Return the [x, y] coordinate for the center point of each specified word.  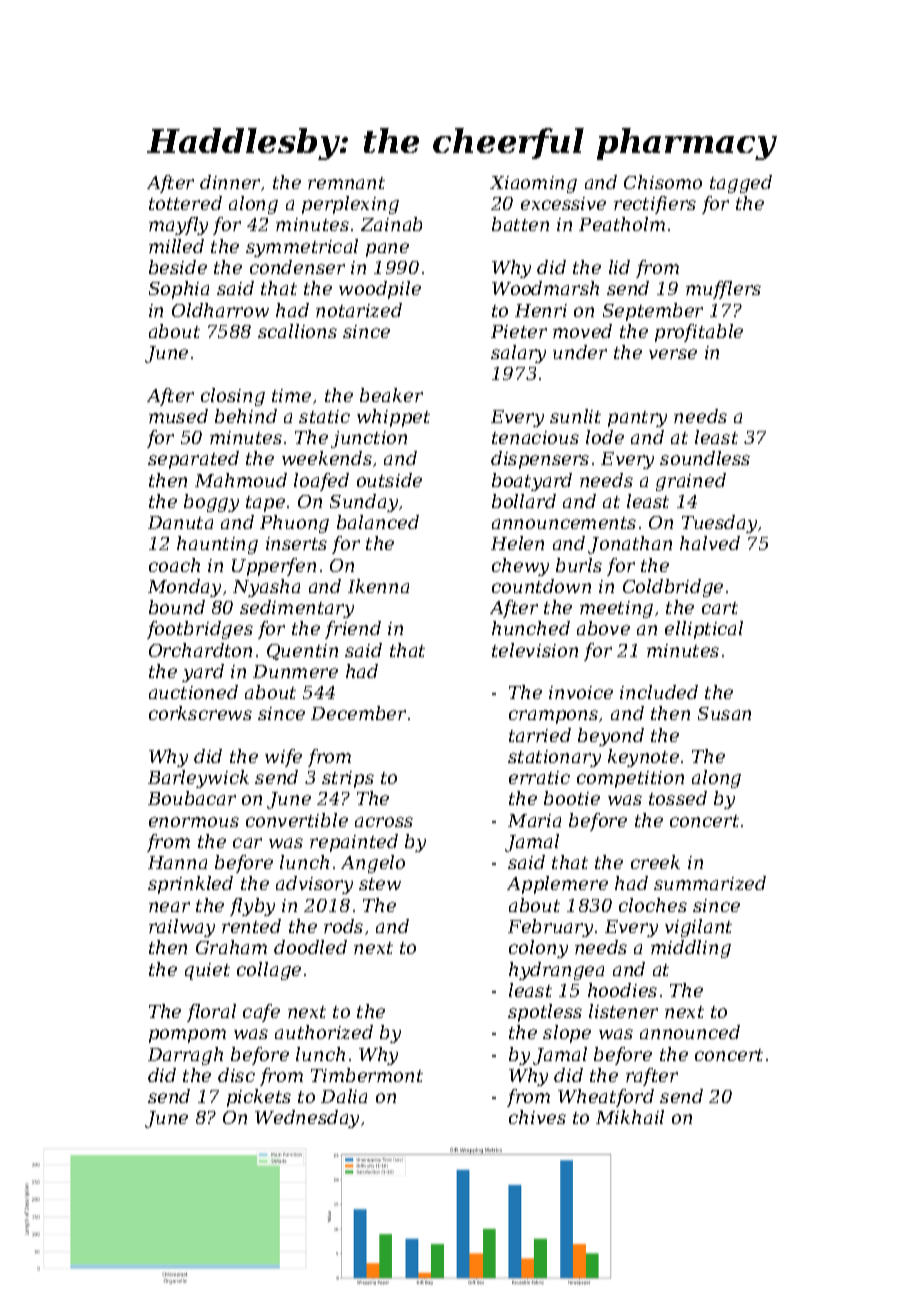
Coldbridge [673, 588]
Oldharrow [220, 310]
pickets [259, 1098]
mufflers [723, 290]
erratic [539, 777]
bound [177, 607]
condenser [297, 267]
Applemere [557, 885]
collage [269, 971]
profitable [699, 333]
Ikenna [378, 586]
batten [520, 224]
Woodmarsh [545, 288]
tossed [678, 798]
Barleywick [198, 779]
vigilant [698, 928]
